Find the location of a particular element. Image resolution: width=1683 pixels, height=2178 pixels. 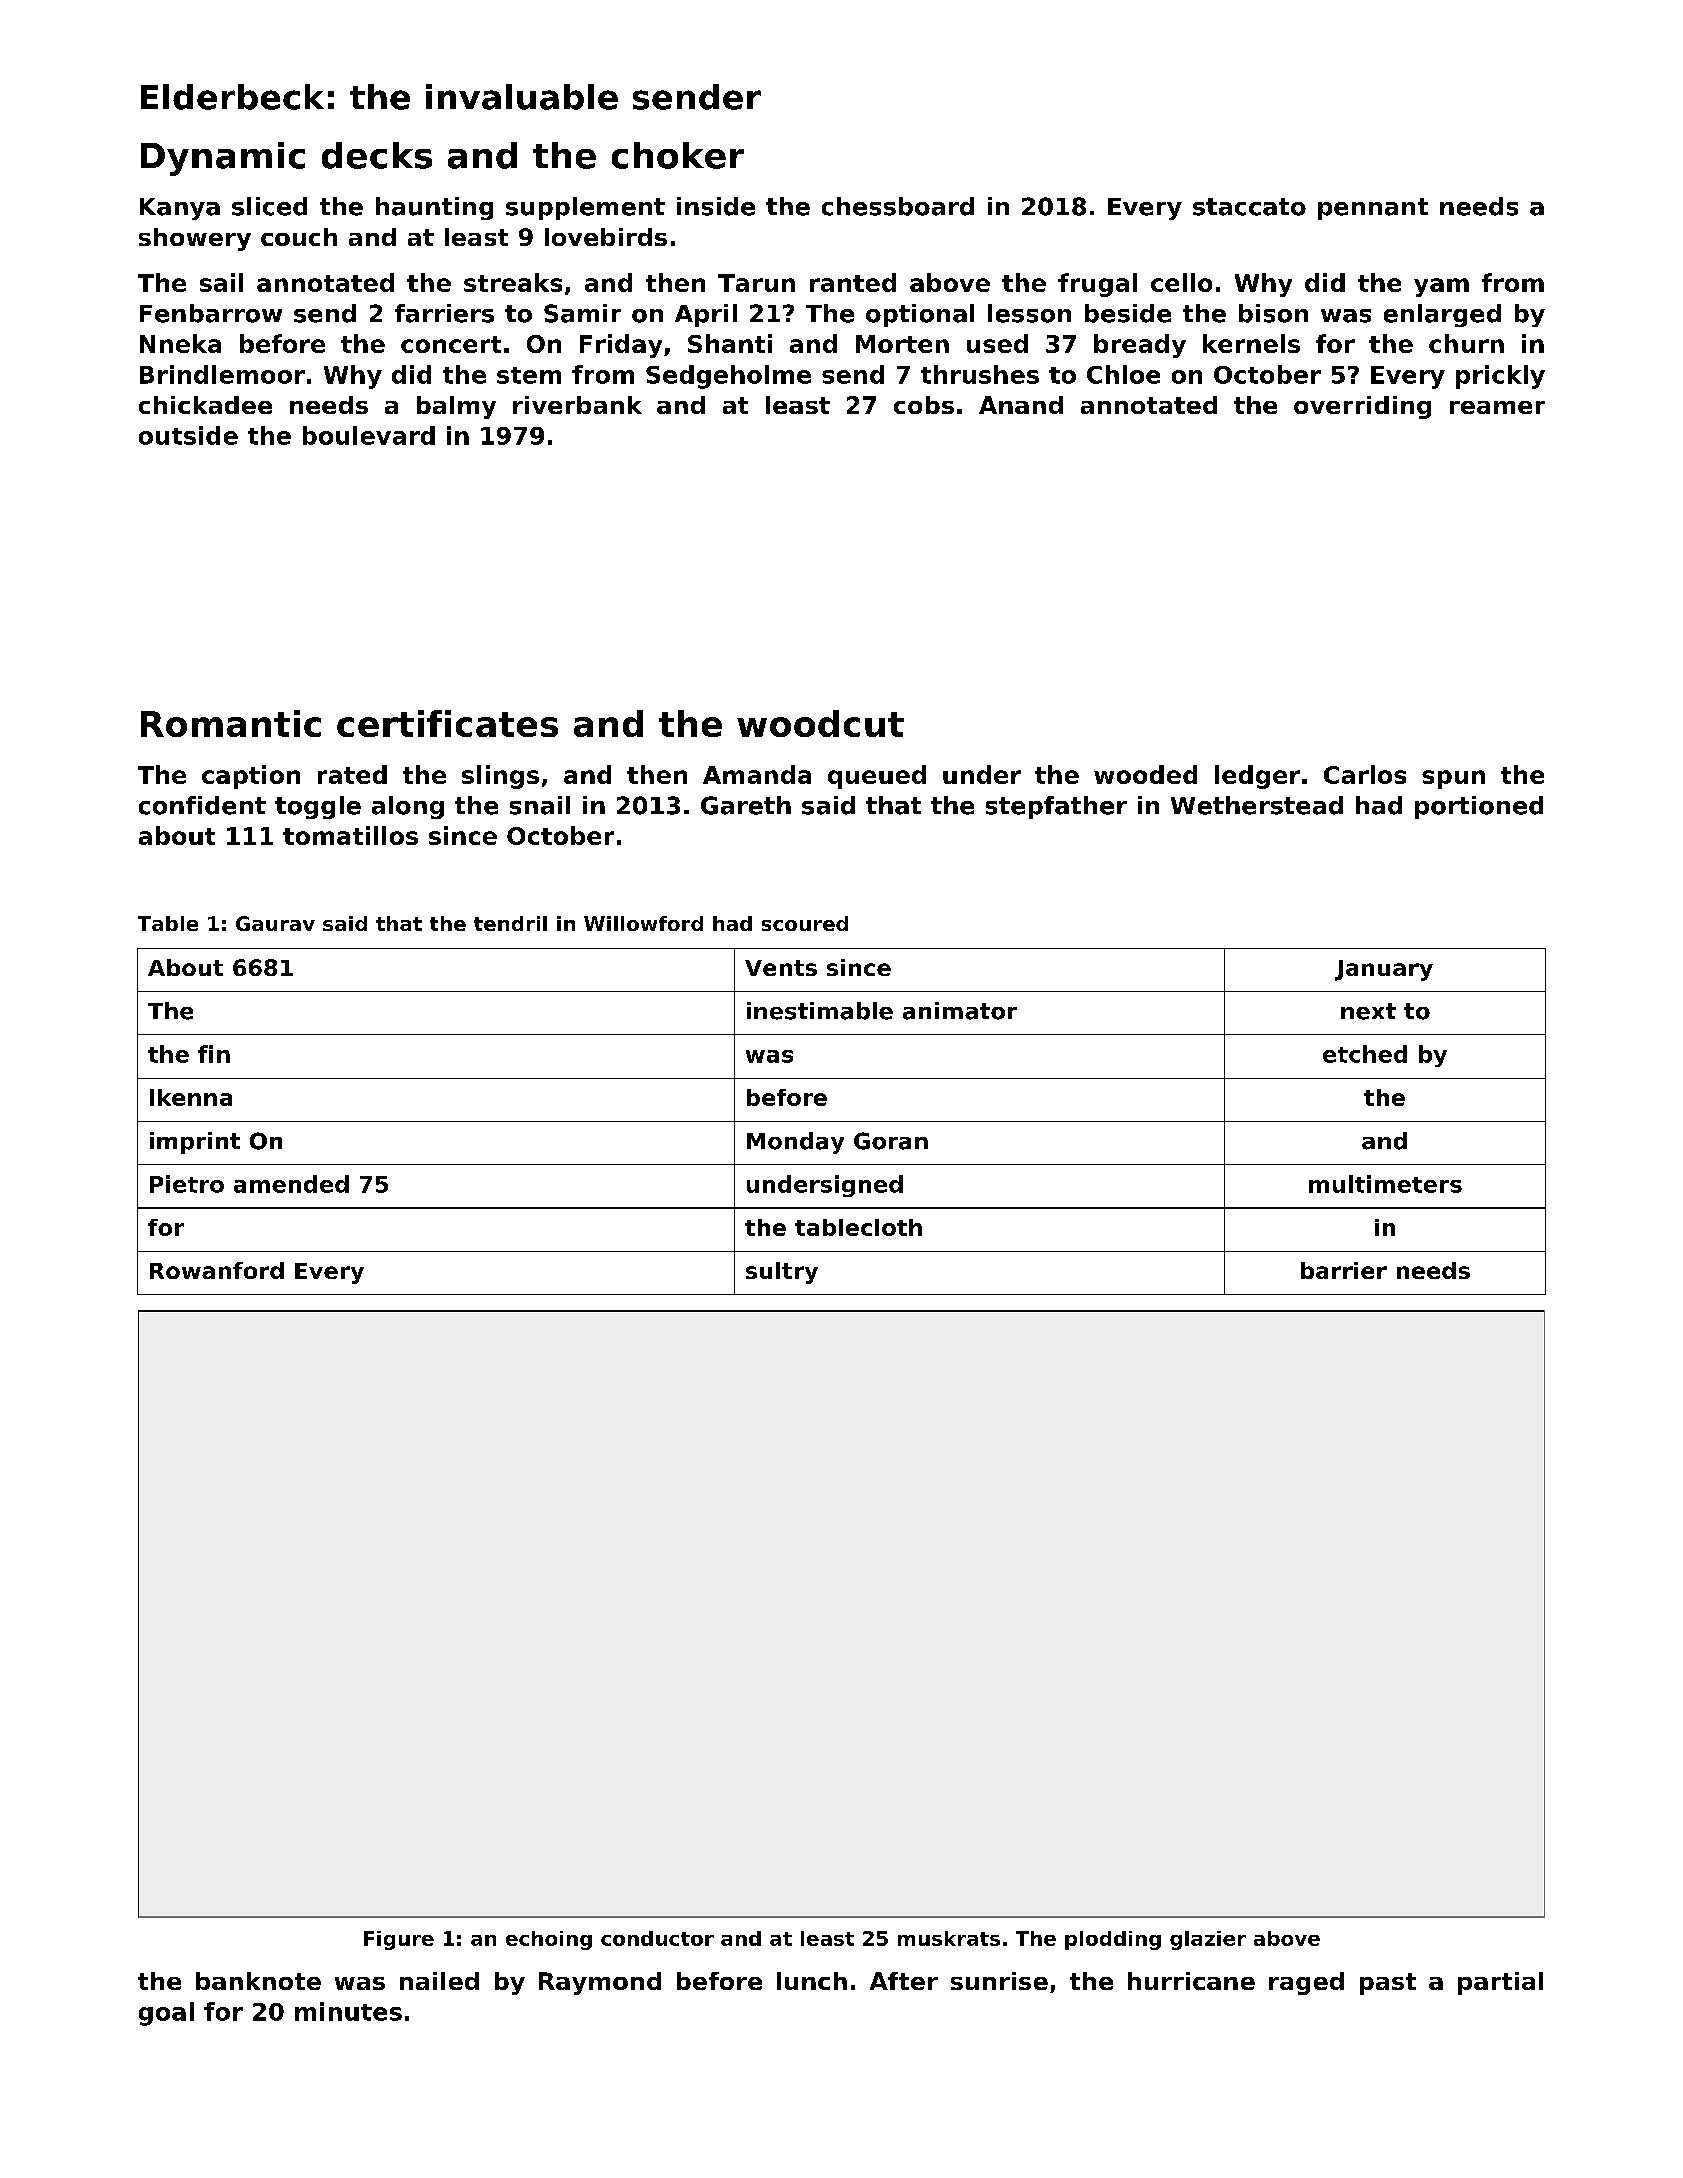

barrier is located at coordinates (1344, 1270).
